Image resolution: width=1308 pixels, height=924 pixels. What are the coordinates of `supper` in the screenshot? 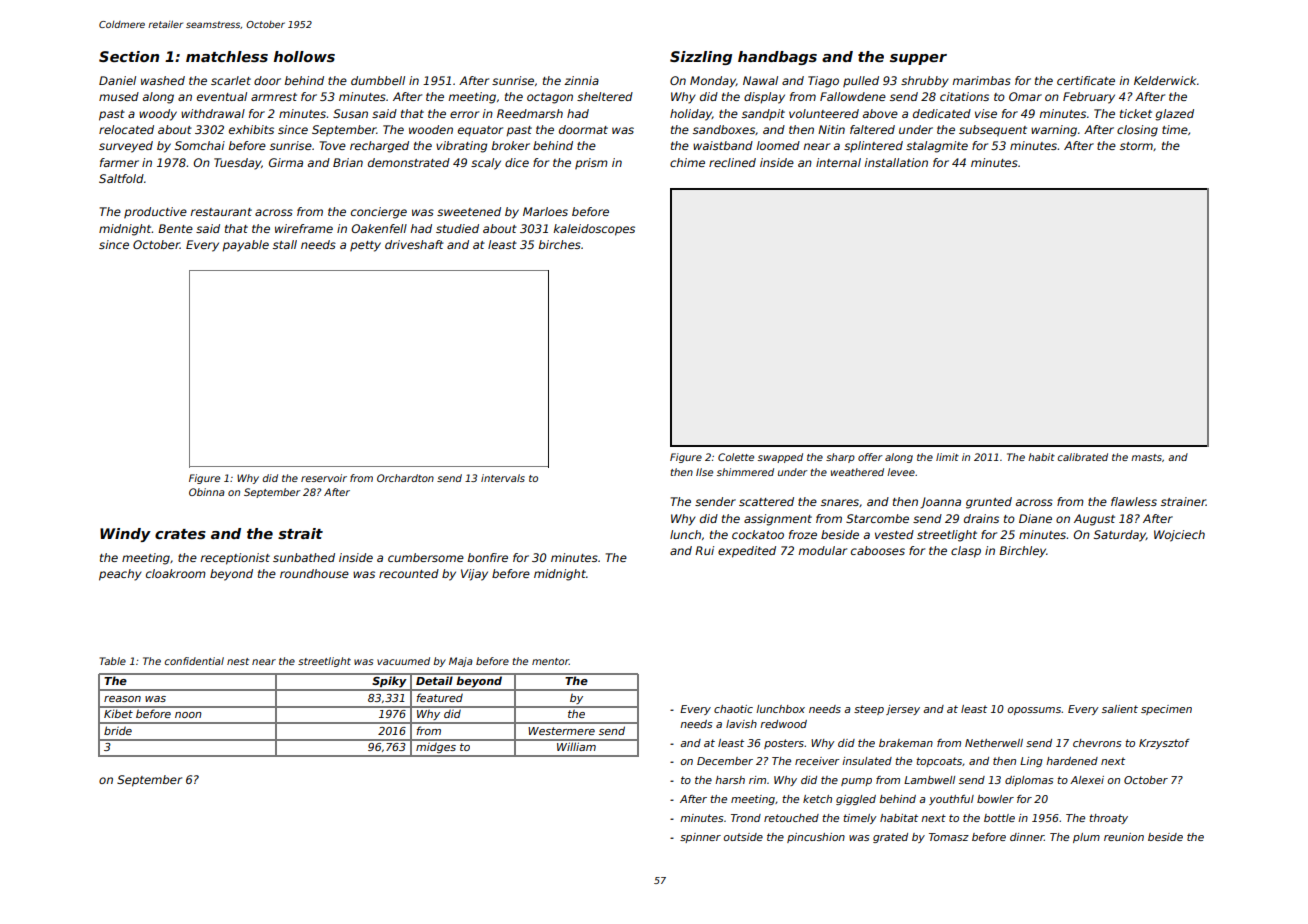 It's located at (918, 59).
